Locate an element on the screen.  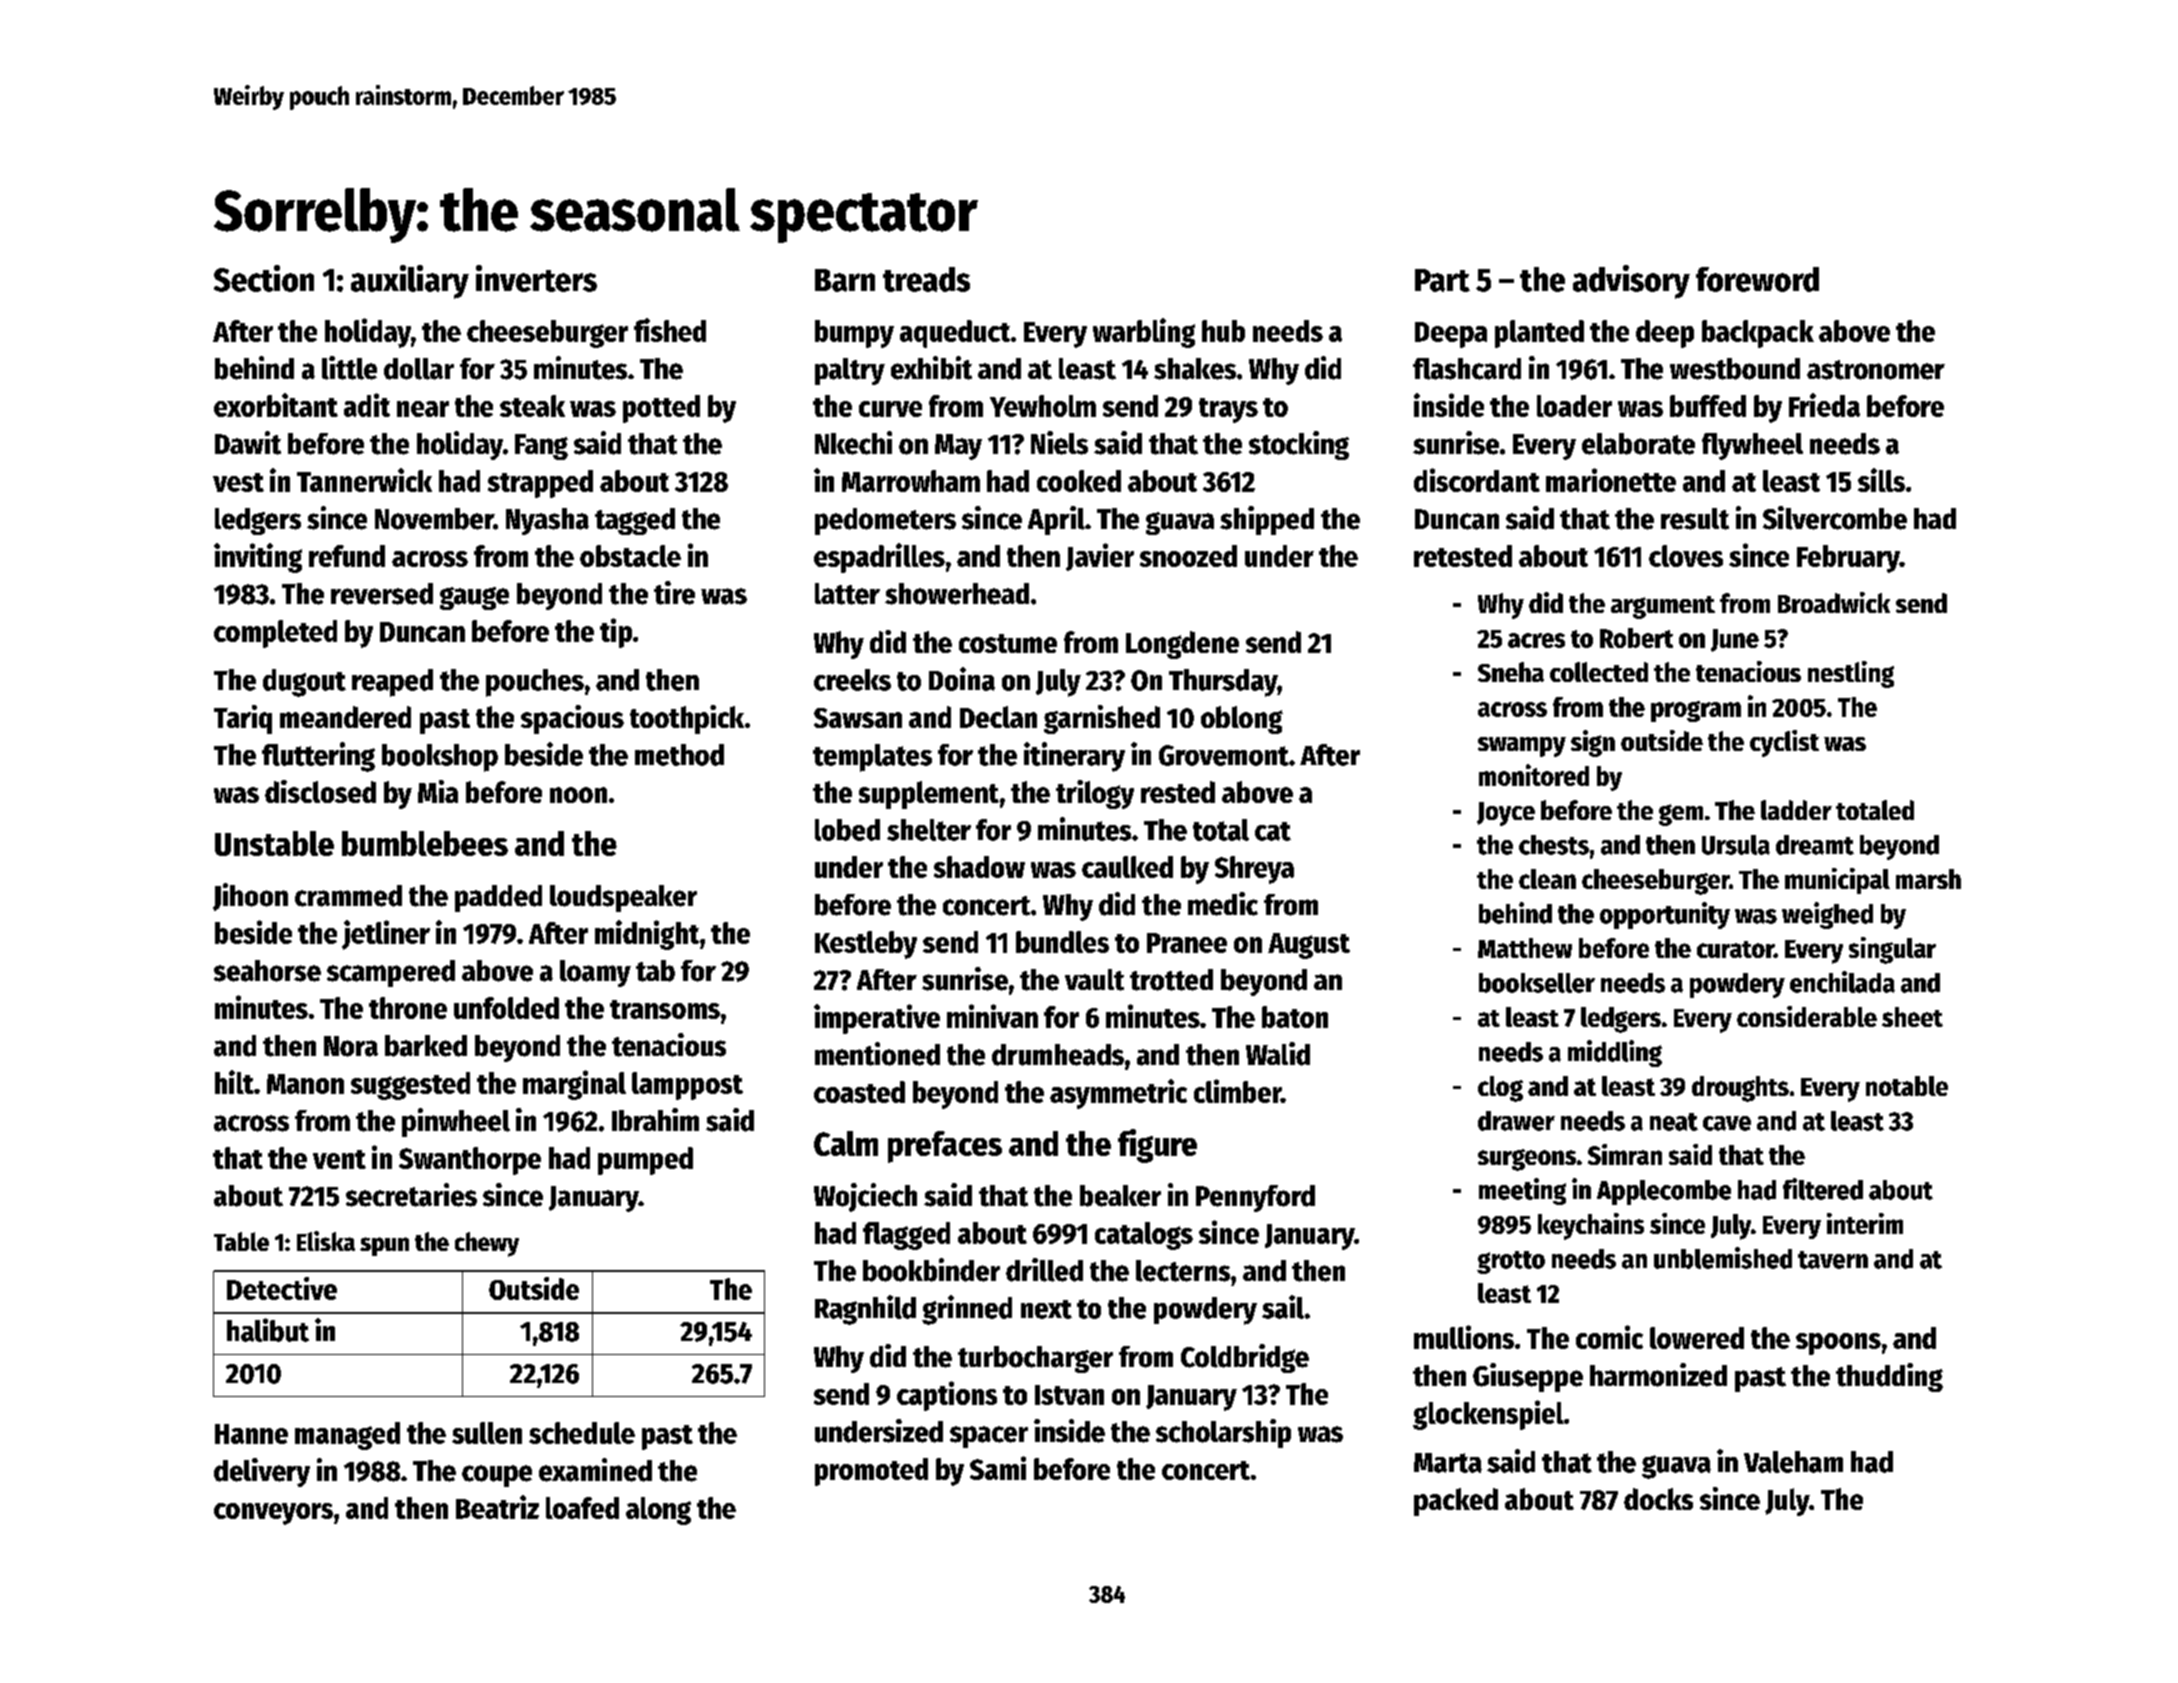
docks is located at coordinates (1658, 1499).
